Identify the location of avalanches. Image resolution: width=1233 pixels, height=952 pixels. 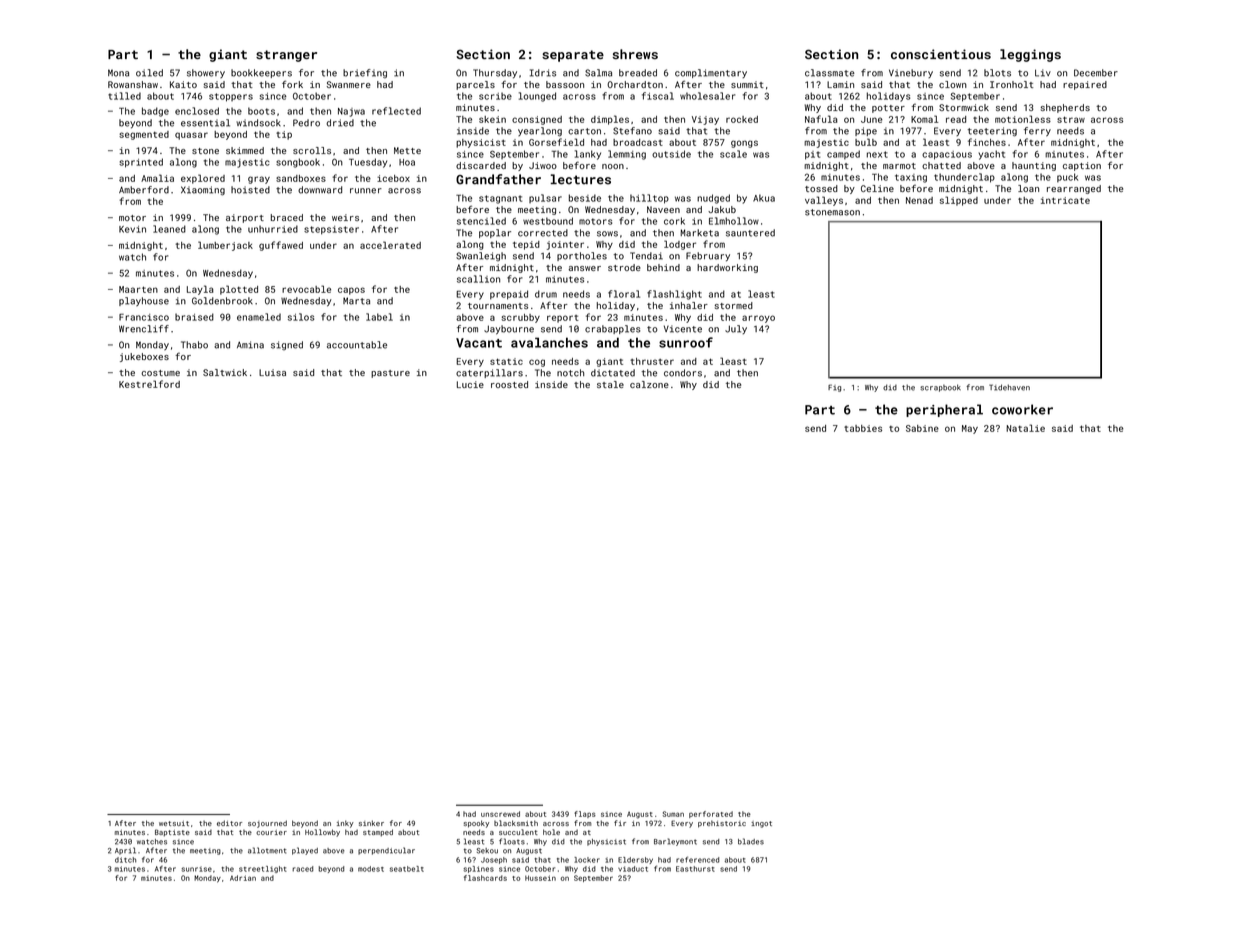
(549, 342).
